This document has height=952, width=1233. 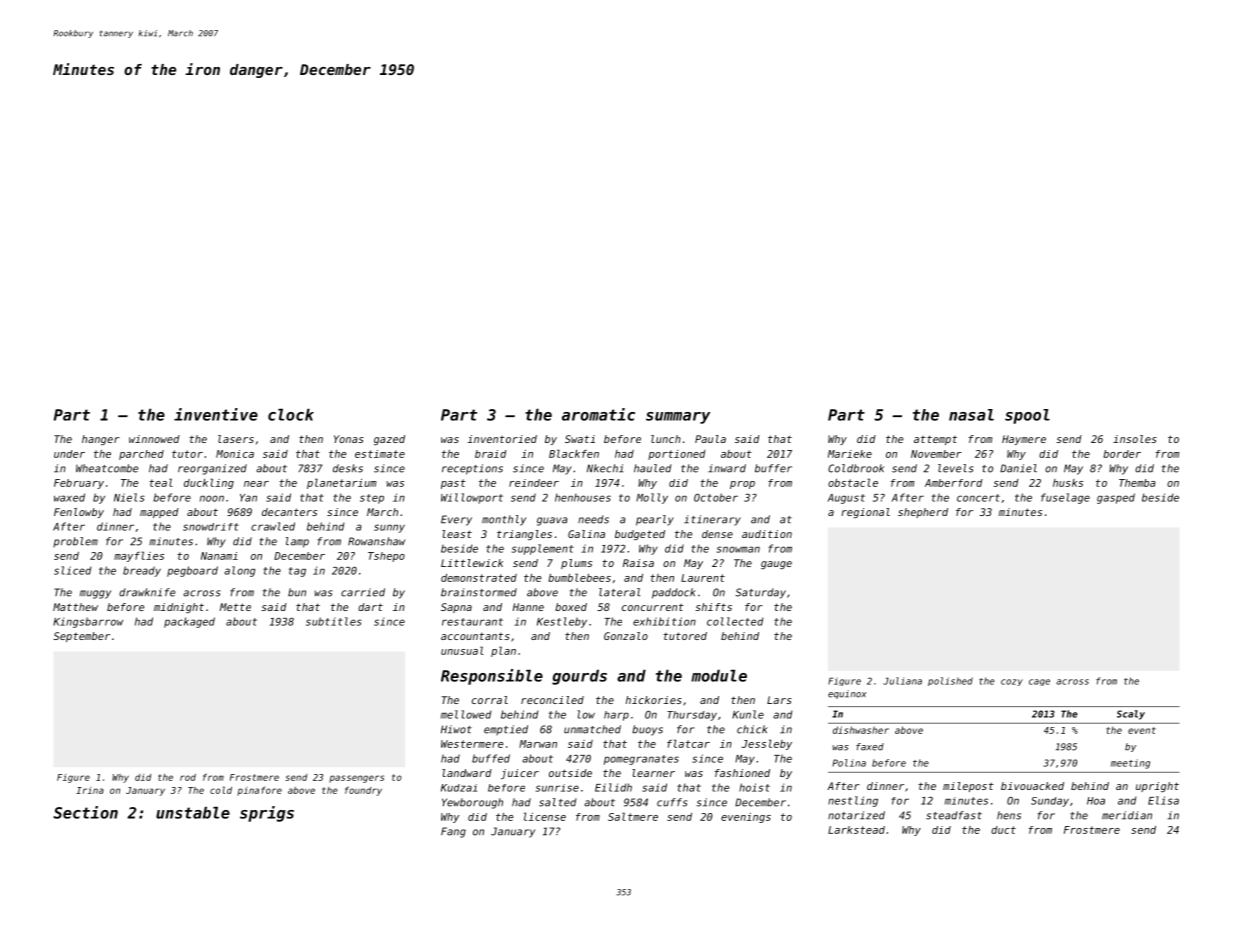 I want to click on Responsible, so click(x=492, y=677).
